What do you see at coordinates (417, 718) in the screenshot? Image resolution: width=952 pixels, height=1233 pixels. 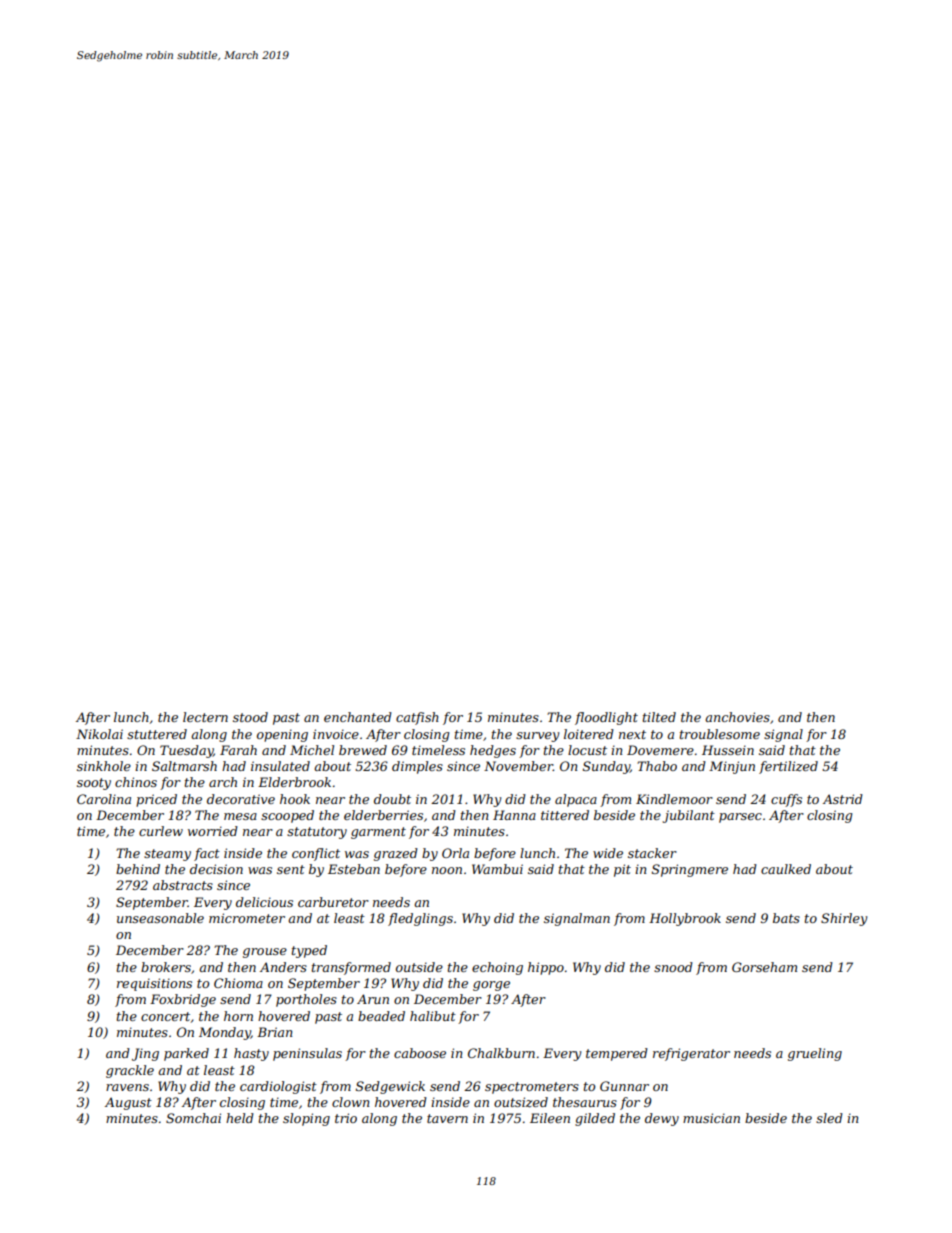 I see `catfish` at bounding box center [417, 718].
